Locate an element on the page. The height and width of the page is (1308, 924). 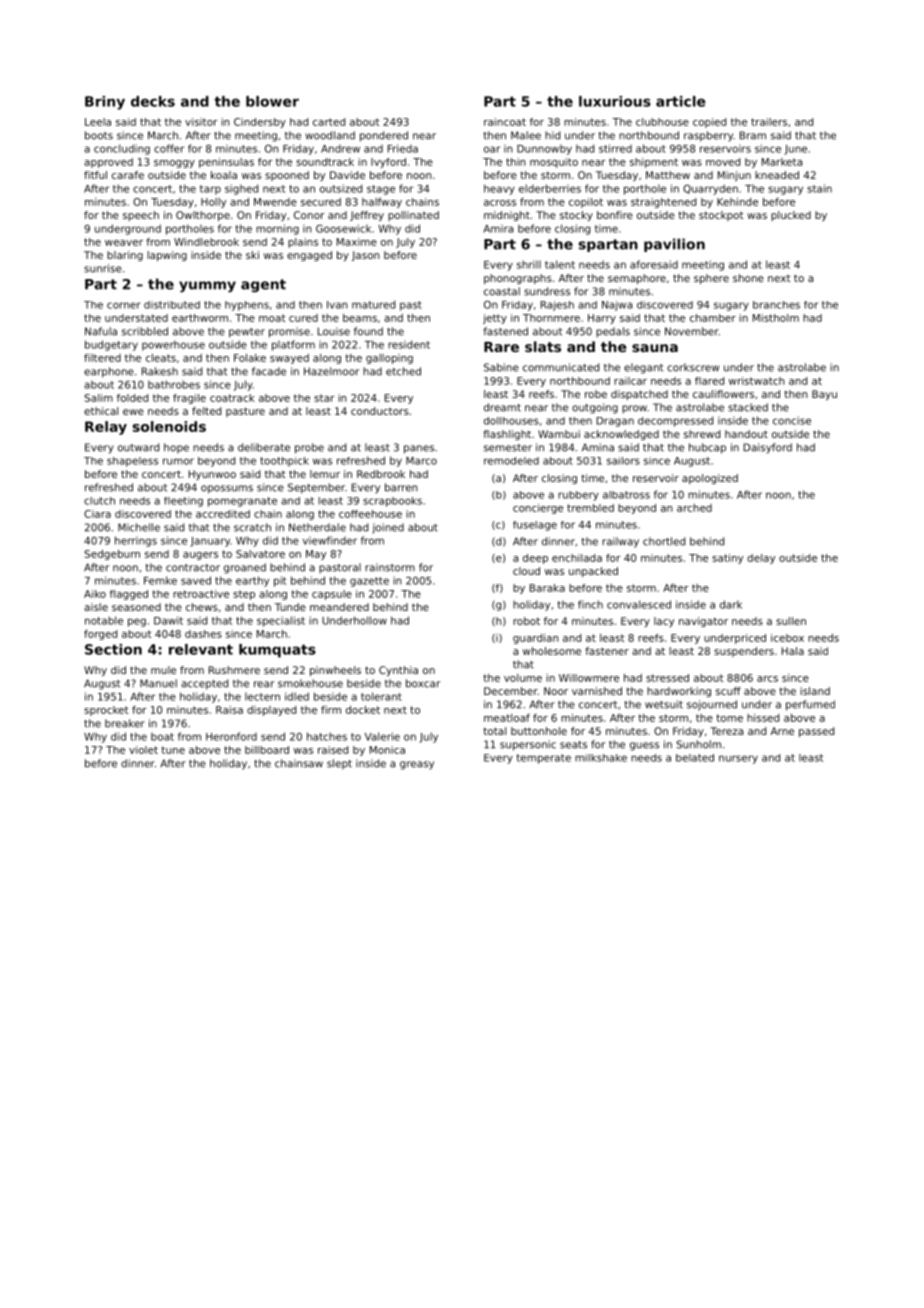
chews is located at coordinates (202, 607).
